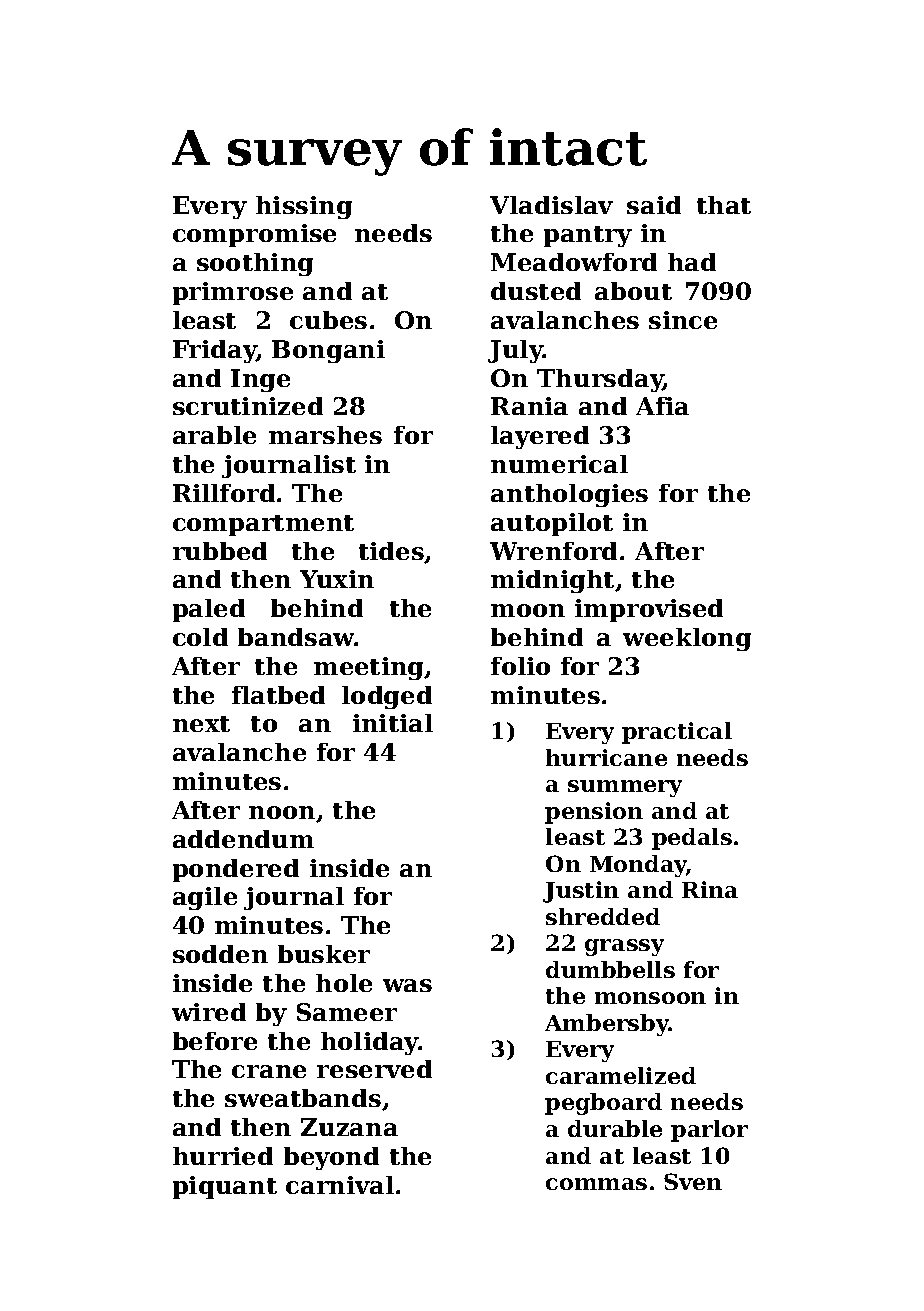 Image resolution: width=924 pixels, height=1311 pixels. I want to click on carnival, so click(340, 1185).
